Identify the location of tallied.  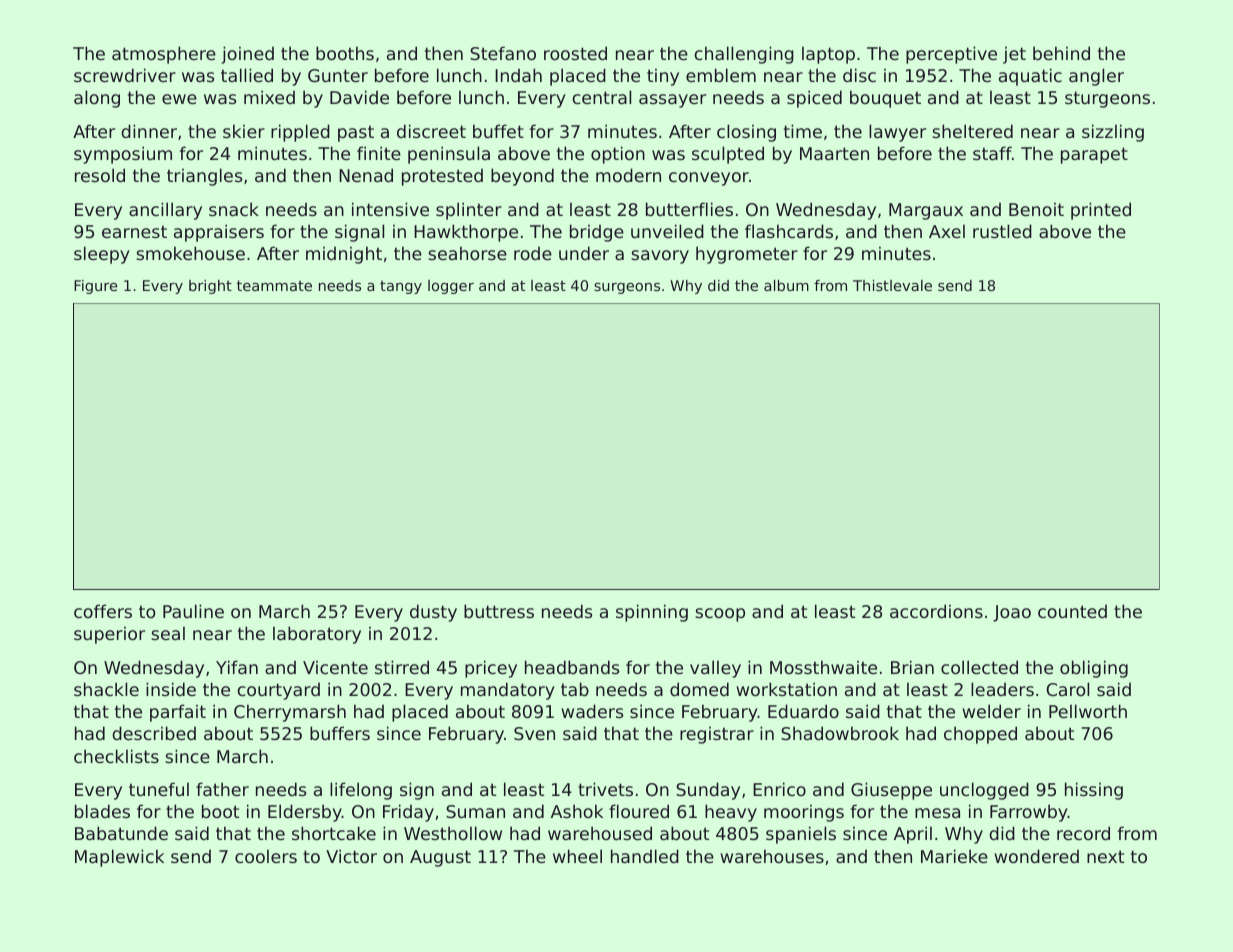
(247, 75).
